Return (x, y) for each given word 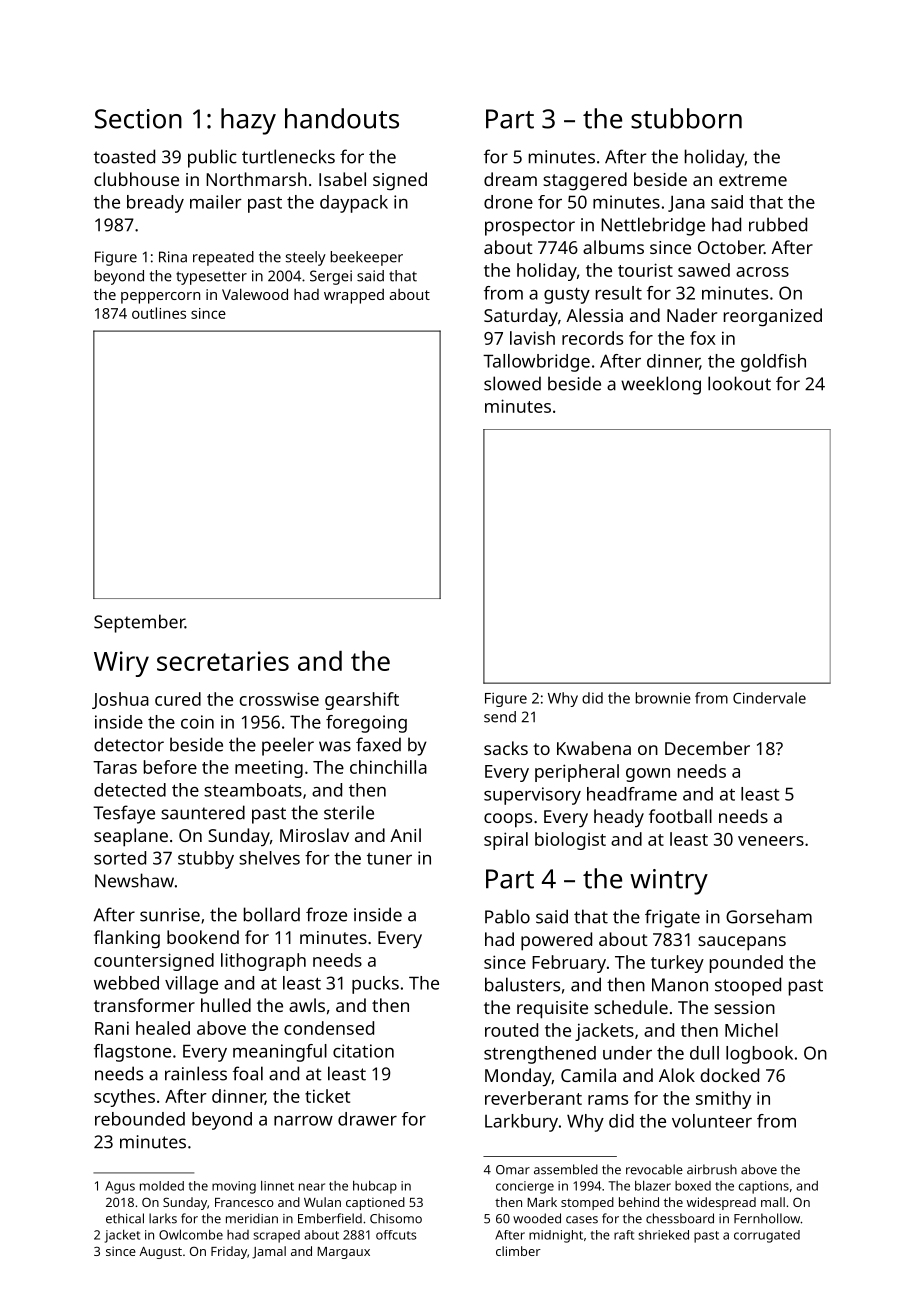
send (500, 717)
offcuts (396, 1235)
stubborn (686, 118)
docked (730, 1075)
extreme (753, 180)
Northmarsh (256, 179)
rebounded (140, 1119)
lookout (739, 383)
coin (197, 722)
